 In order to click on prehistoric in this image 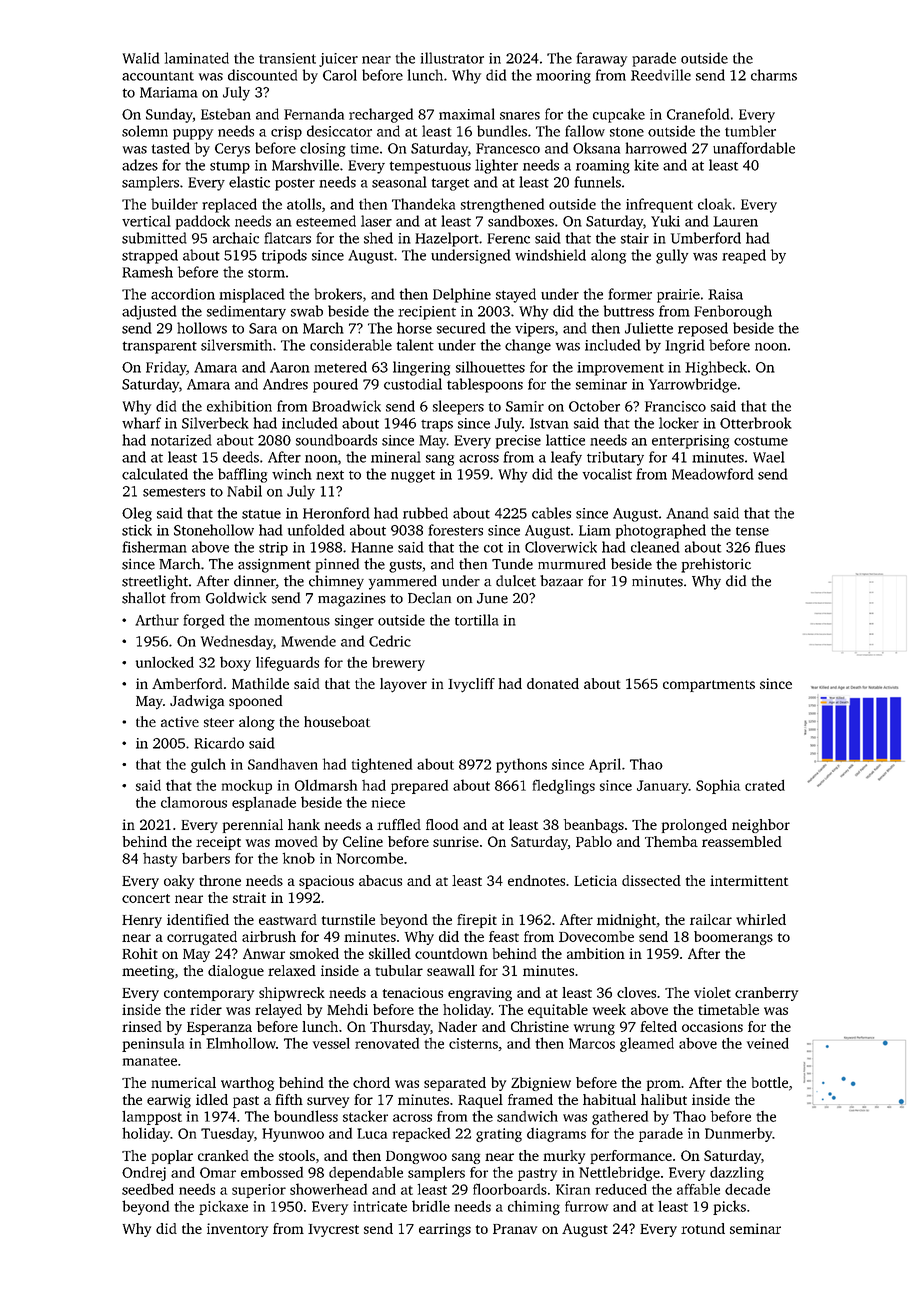, I will do `click(716, 565)`.
